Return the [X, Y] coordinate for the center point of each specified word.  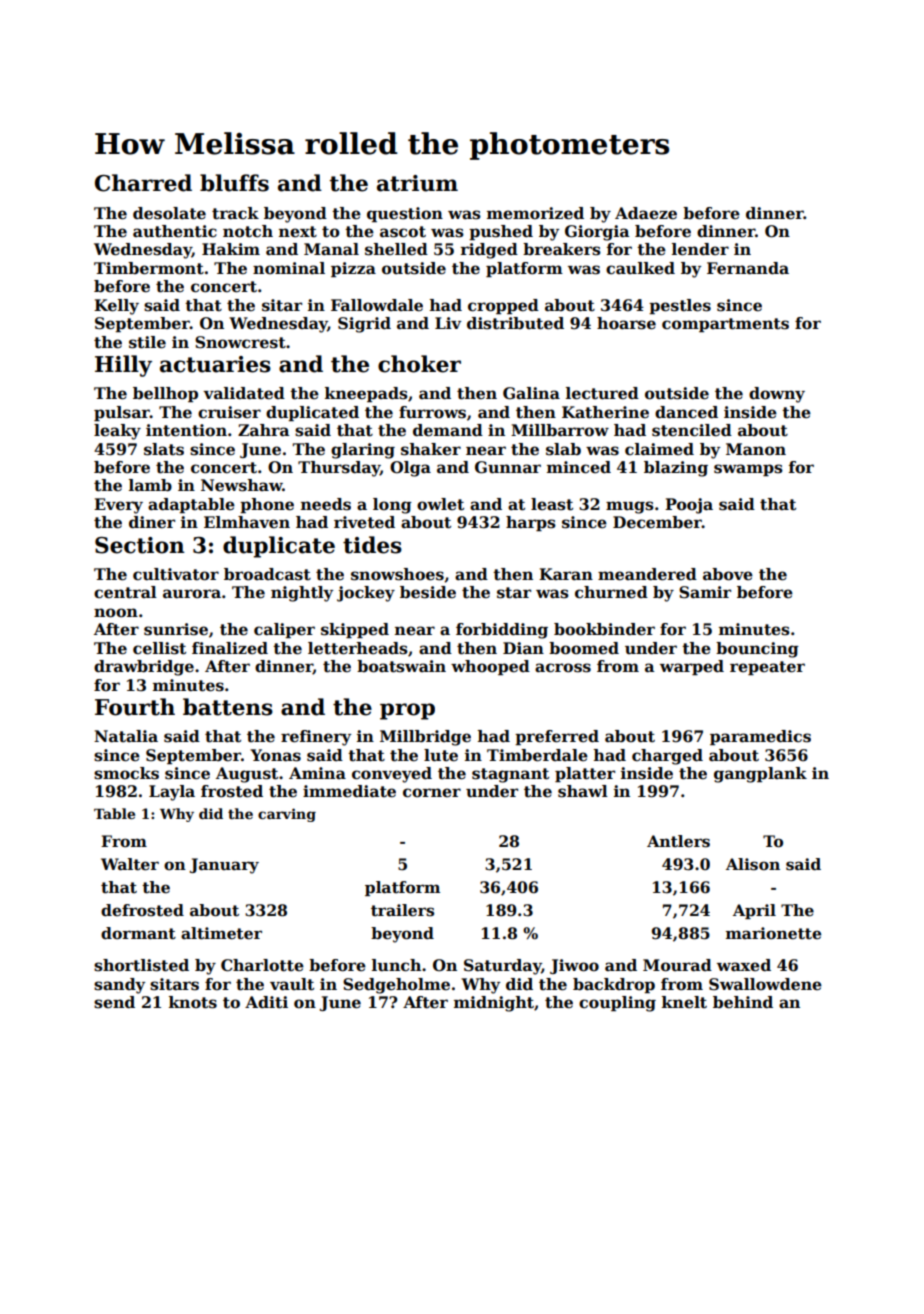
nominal [289, 268]
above [728, 574]
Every [118, 506]
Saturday [502, 967]
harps [531, 523]
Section [140, 545]
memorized [535, 213]
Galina [531, 393]
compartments [725, 325]
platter [585, 774]
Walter [130, 864]
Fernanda [748, 268]
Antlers [678, 841]
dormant [138, 933]
